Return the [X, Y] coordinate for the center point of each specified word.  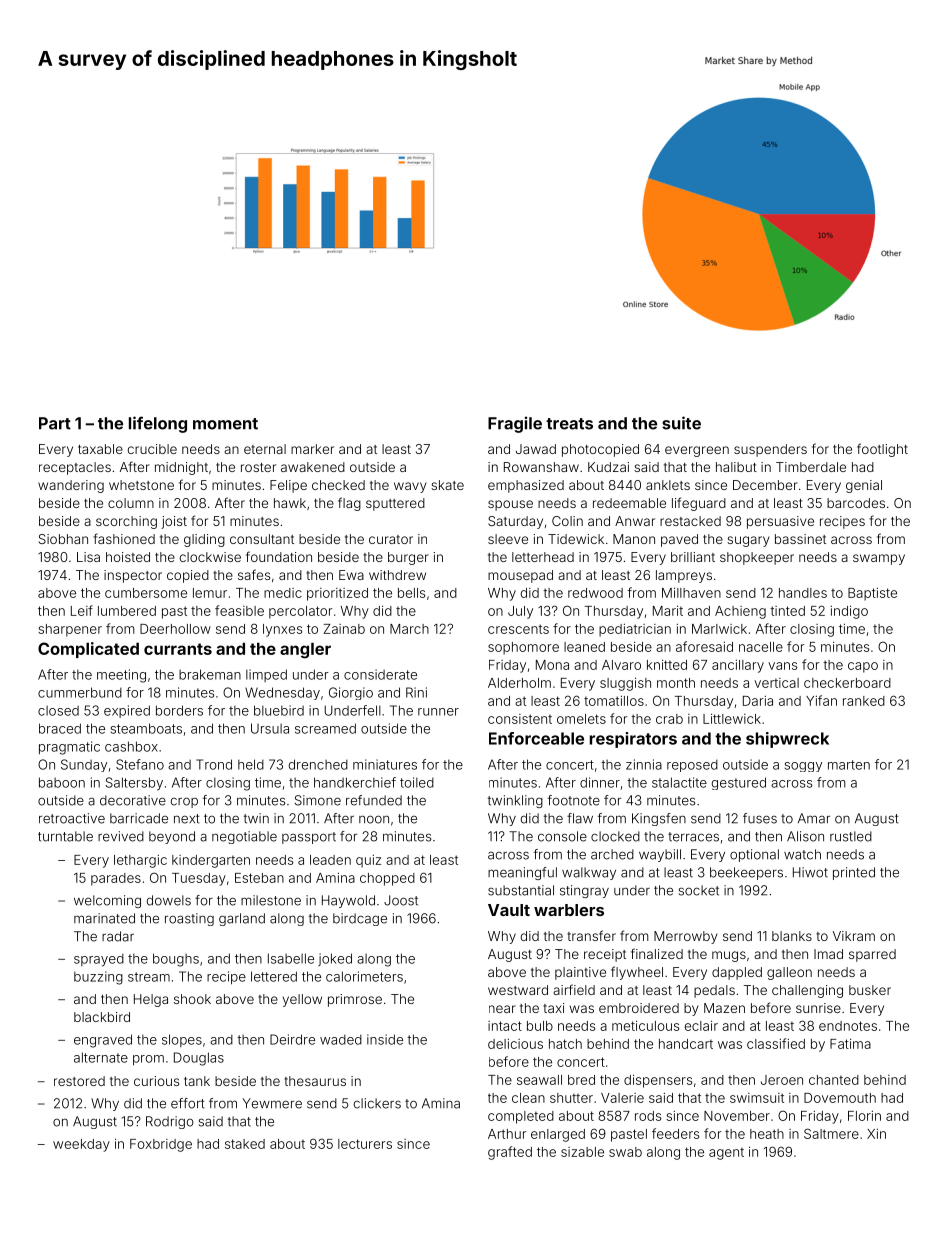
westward [518, 990]
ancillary [738, 666]
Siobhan [63, 539]
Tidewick [576, 539]
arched [612, 854]
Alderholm [519, 683]
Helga [151, 1000]
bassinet [800, 539]
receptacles [75, 468]
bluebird [279, 710]
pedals [714, 991]
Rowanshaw [541, 467]
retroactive [72, 818]
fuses [760, 818]
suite [681, 423]
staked [245, 1144]
